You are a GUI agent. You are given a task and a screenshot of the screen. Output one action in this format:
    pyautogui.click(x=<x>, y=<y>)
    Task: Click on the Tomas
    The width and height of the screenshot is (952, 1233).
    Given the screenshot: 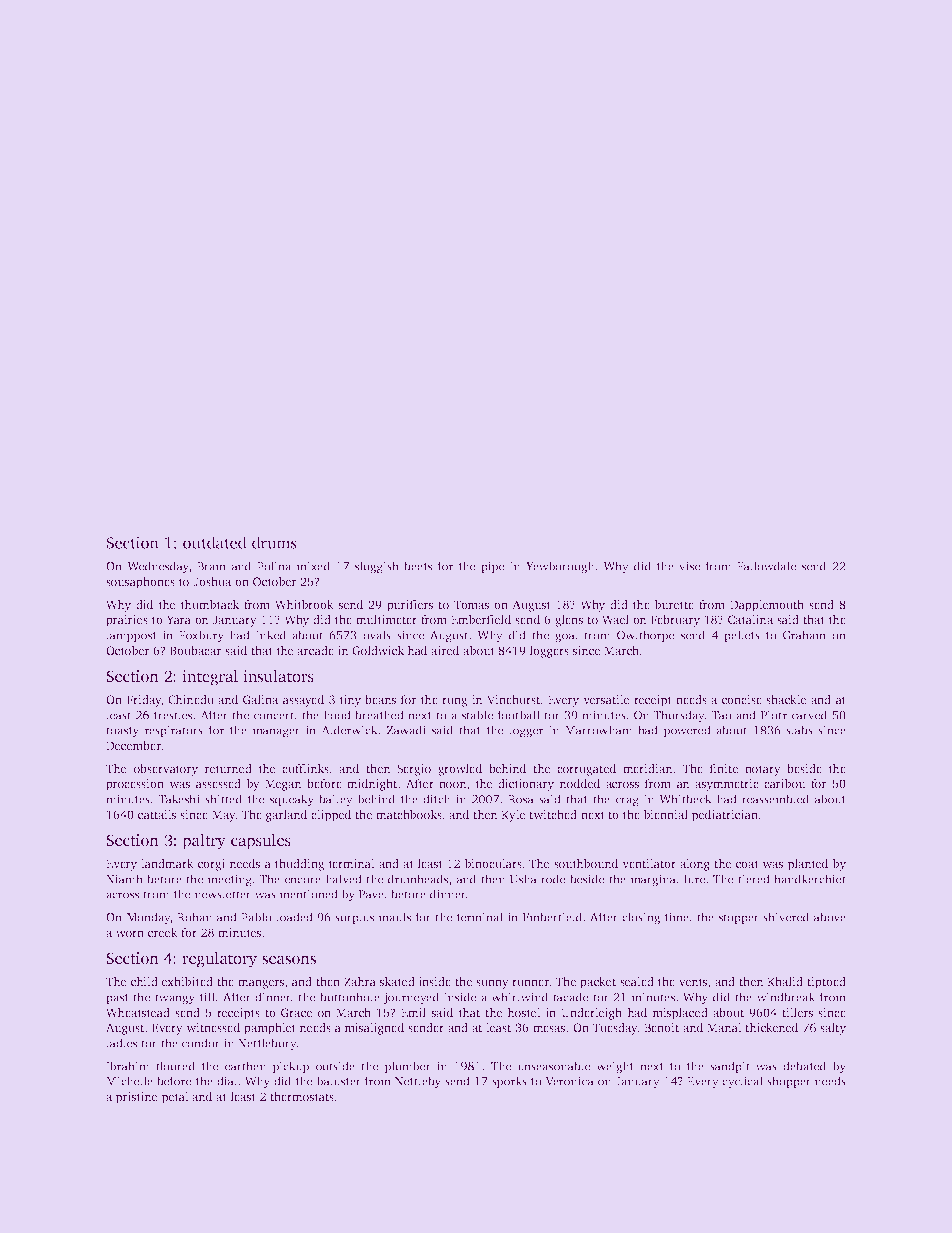 What is the action you would take?
    pyautogui.click(x=471, y=604)
